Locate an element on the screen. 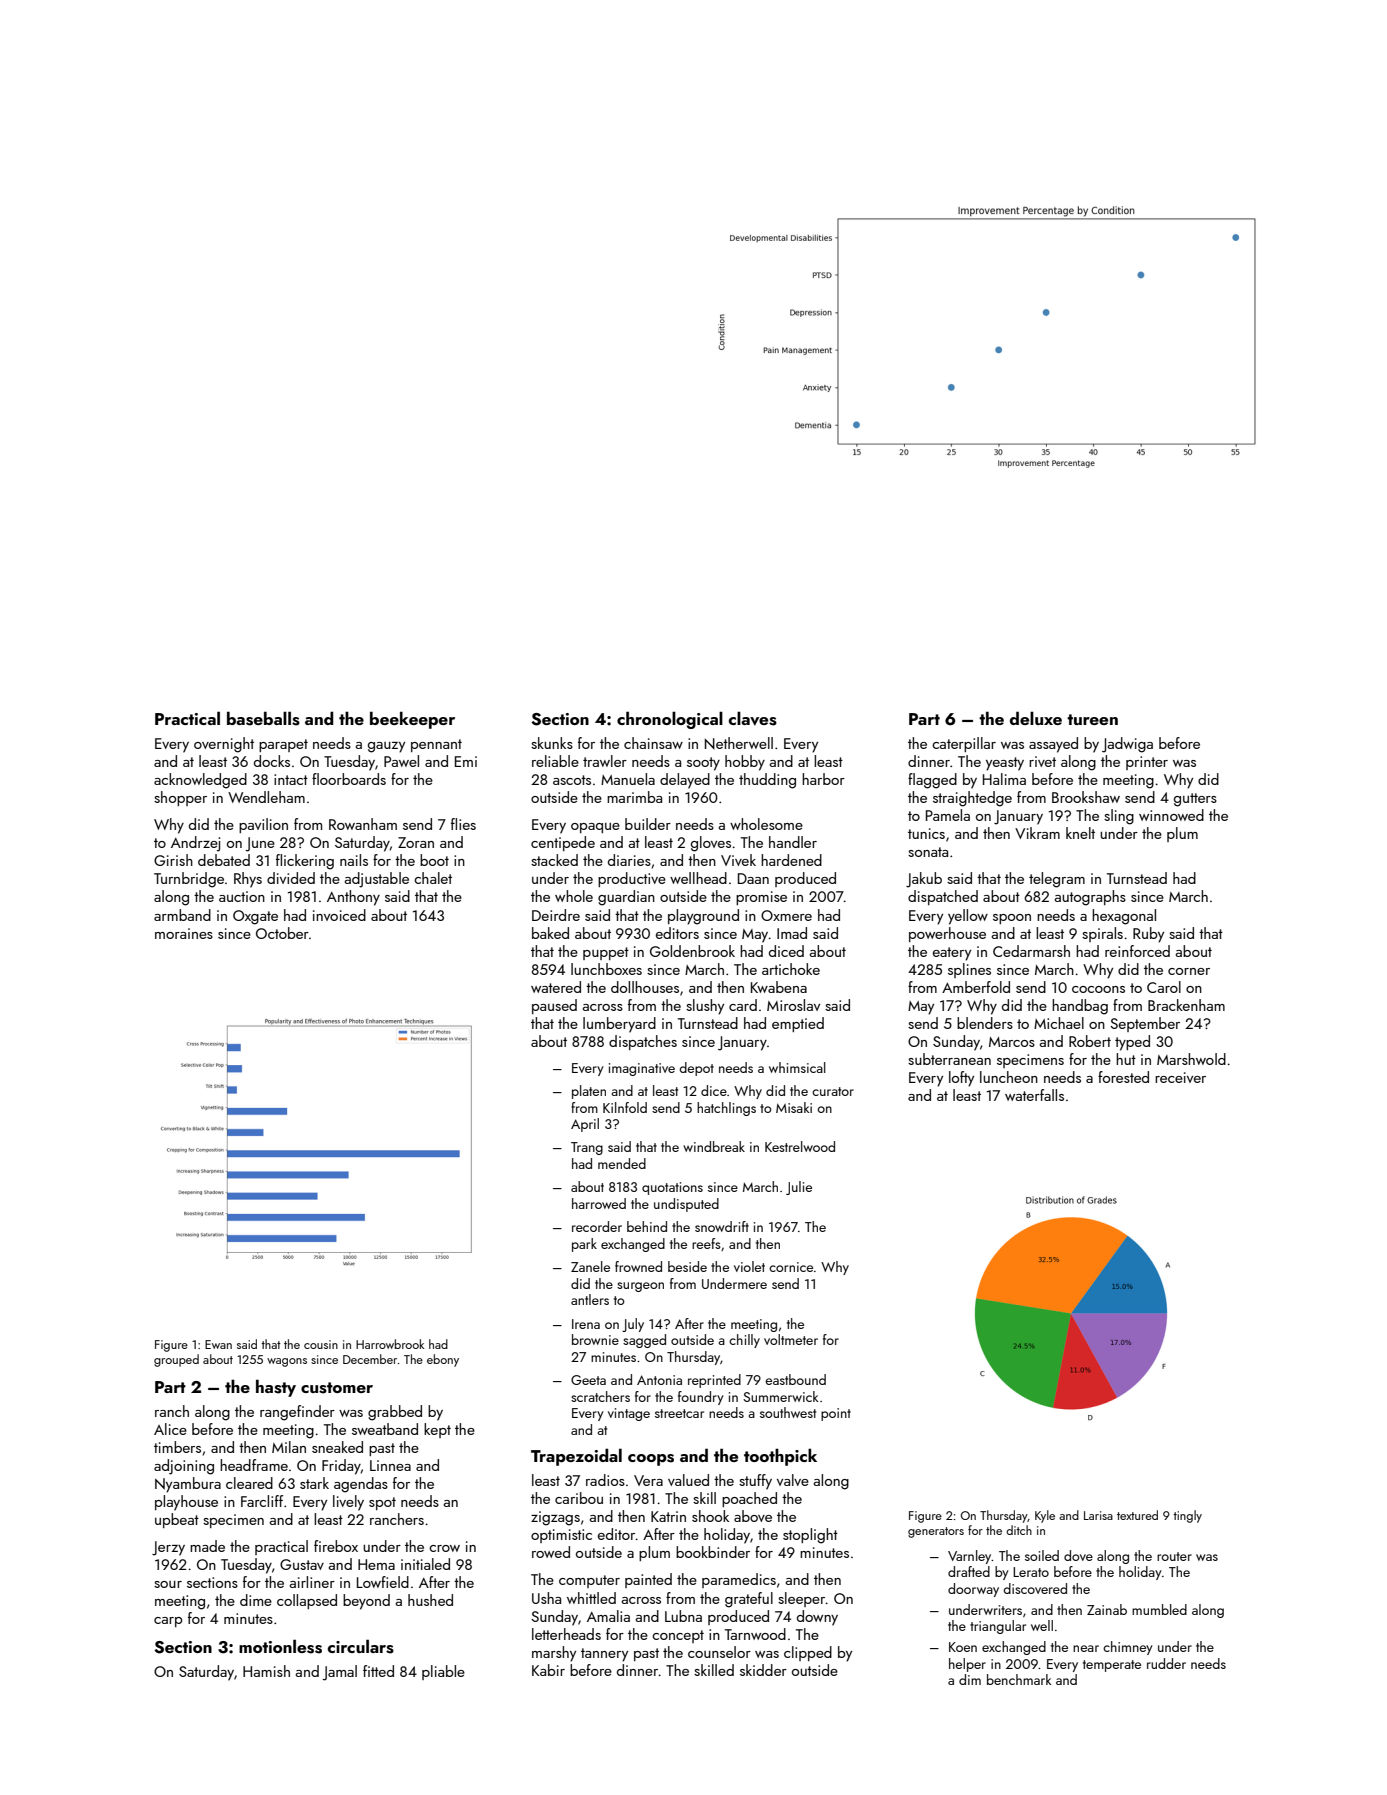 The height and width of the screenshot is (1795, 1387). debated is located at coordinates (224, 860).
